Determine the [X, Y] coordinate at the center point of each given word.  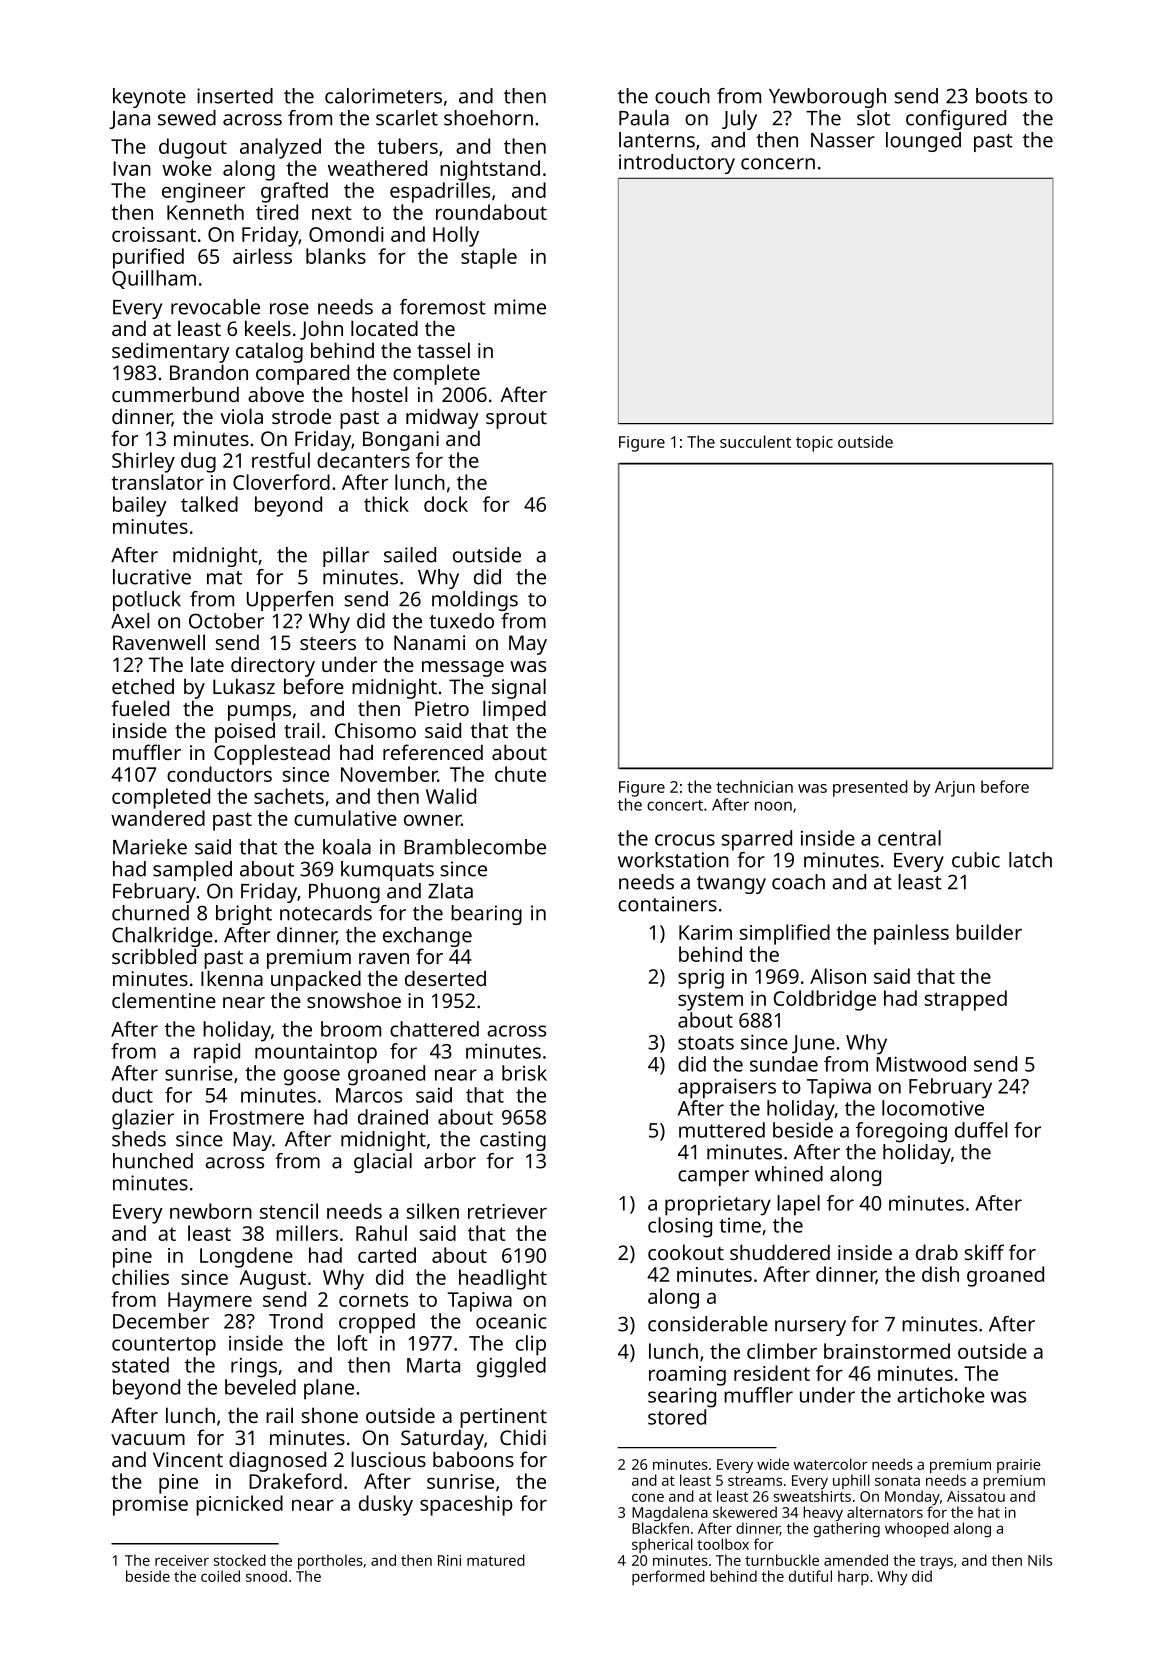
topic [814, 444]
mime [520, 307]
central [909, 838]
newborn [211, 1211]
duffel [981, 1130]
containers [667, 904]
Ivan [132, 168]
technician [754, 786]
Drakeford [295, 1481]
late [207, 664]
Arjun [955, 789]
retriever [507, 1211]
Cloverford [281, 482]
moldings [475, 601]
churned [150, 913]
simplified [785, 934]
